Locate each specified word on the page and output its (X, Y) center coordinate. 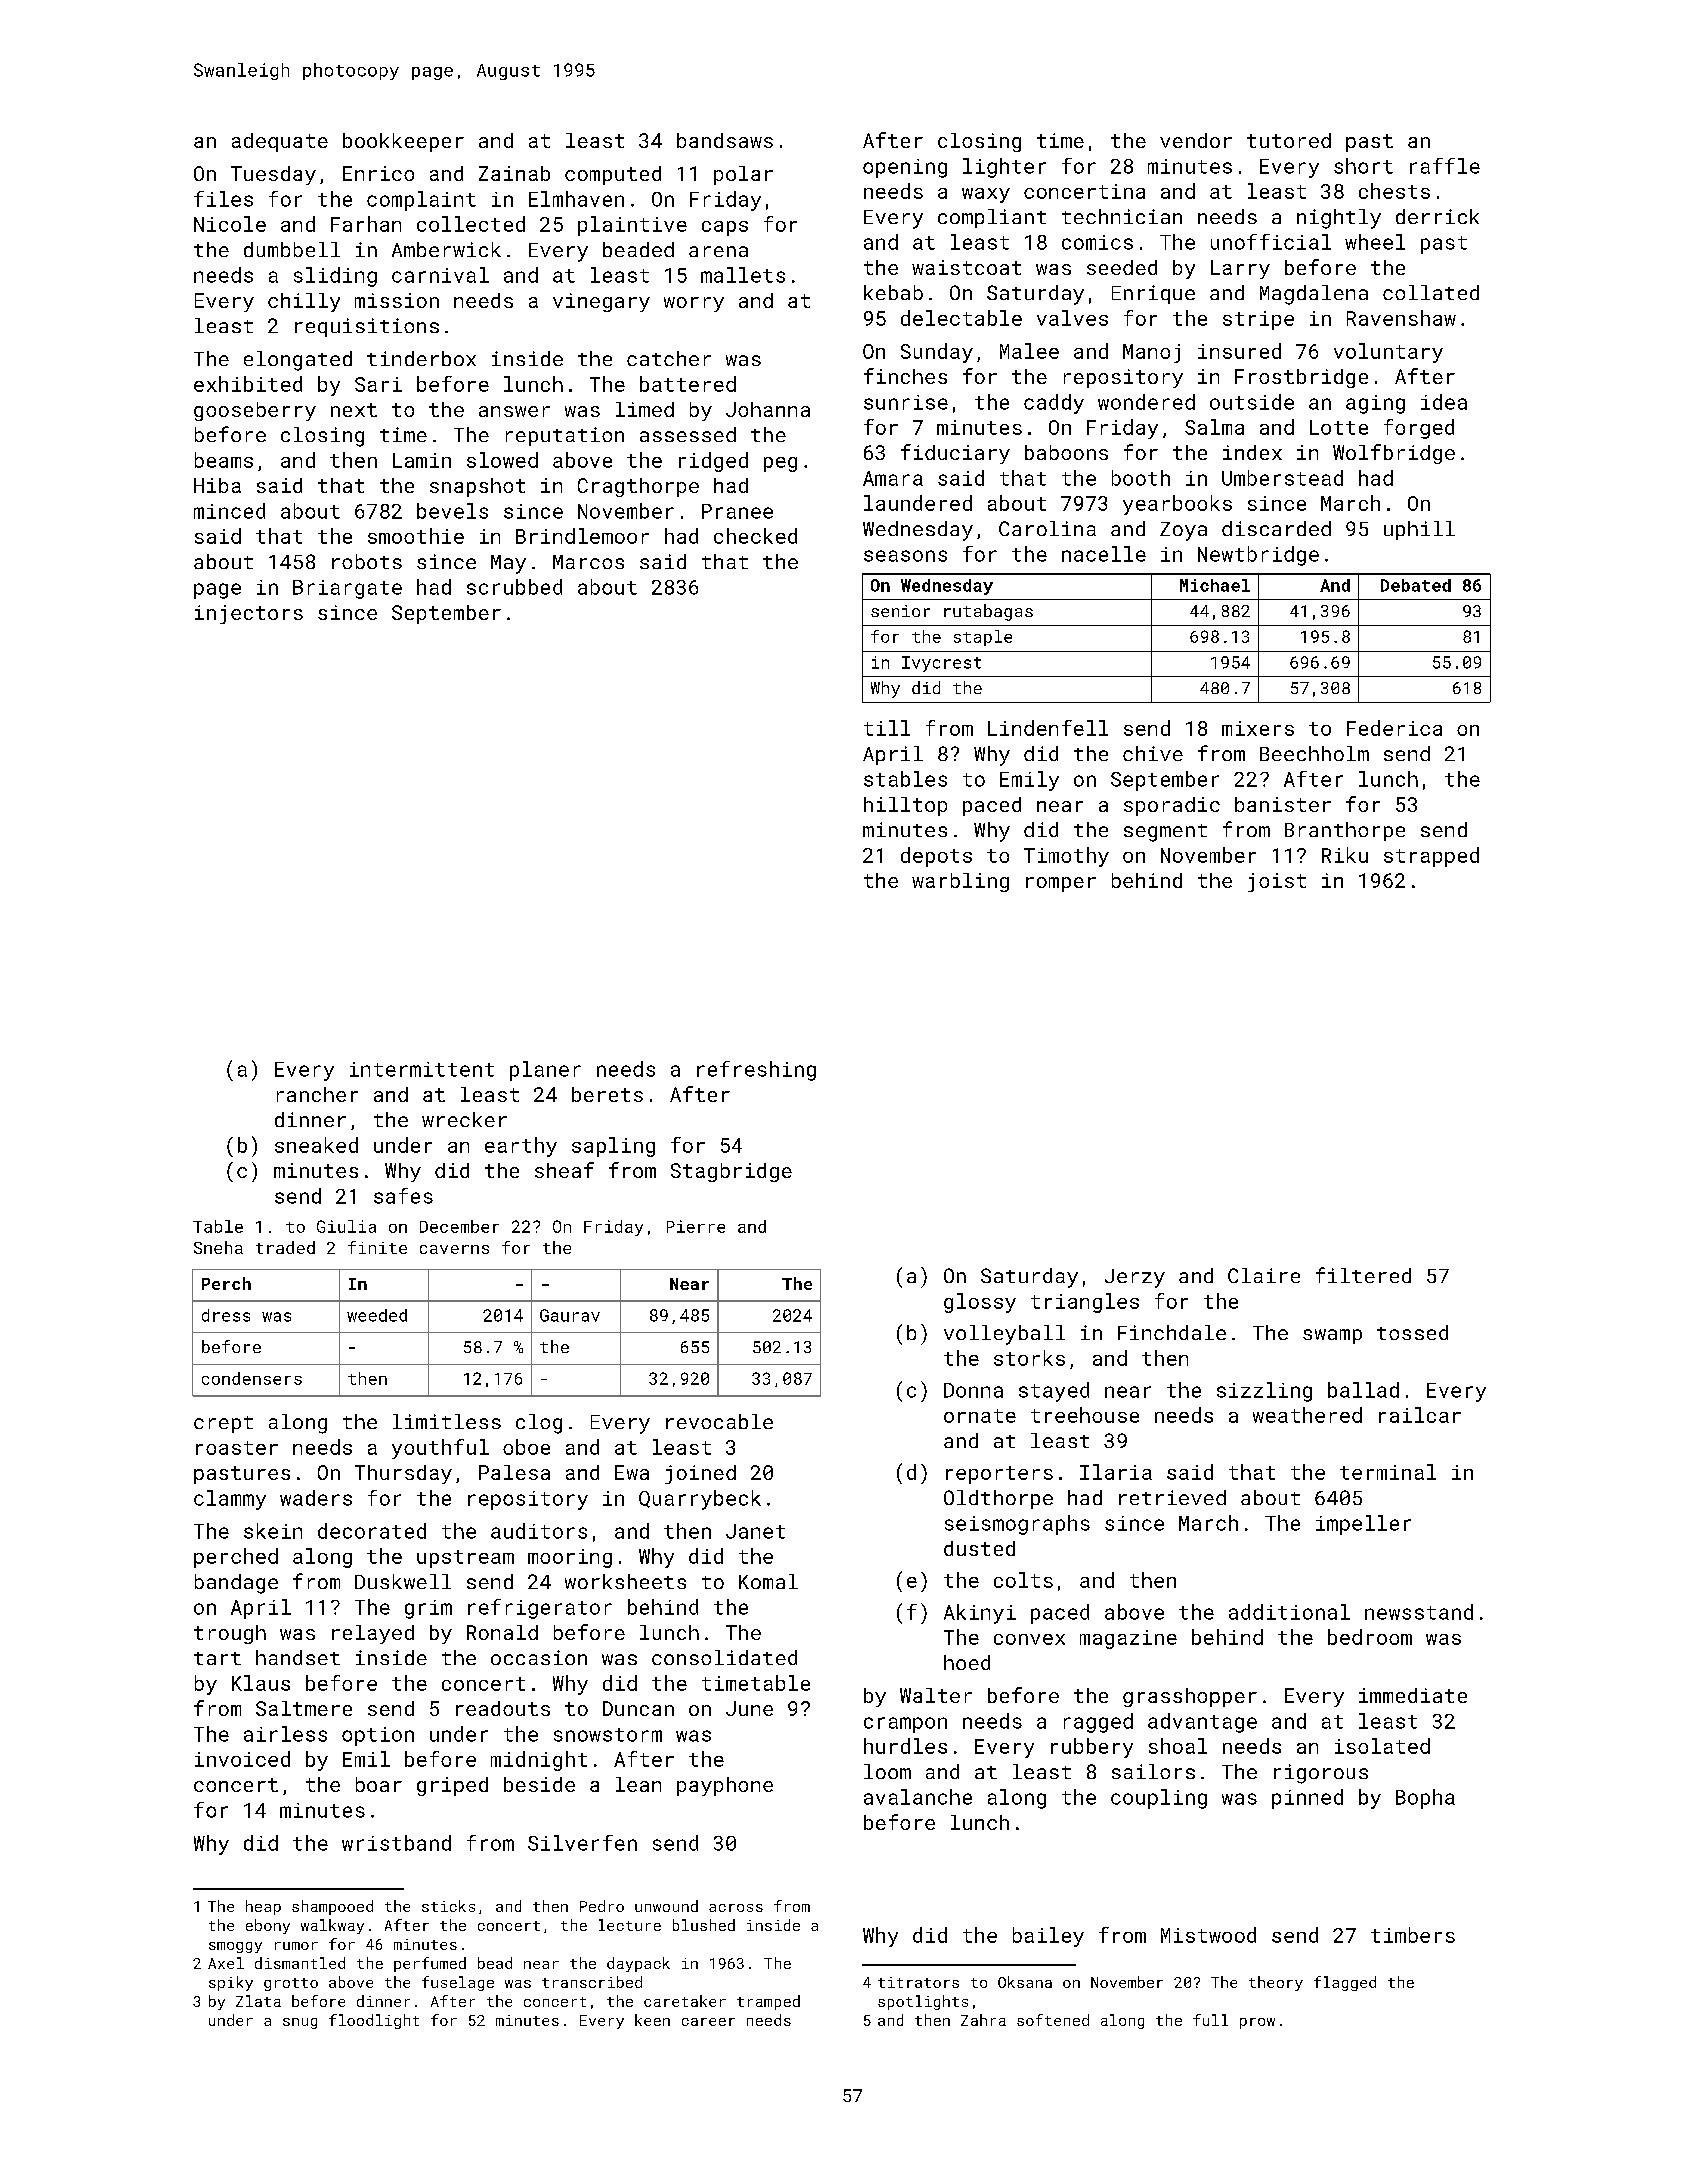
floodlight (374, 2021)
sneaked (316, 1145)
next (354, 410)
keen (652, 2020)
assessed (688, 434)
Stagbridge (731, 1172)
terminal (1388, 1472)
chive (1153, 753)
